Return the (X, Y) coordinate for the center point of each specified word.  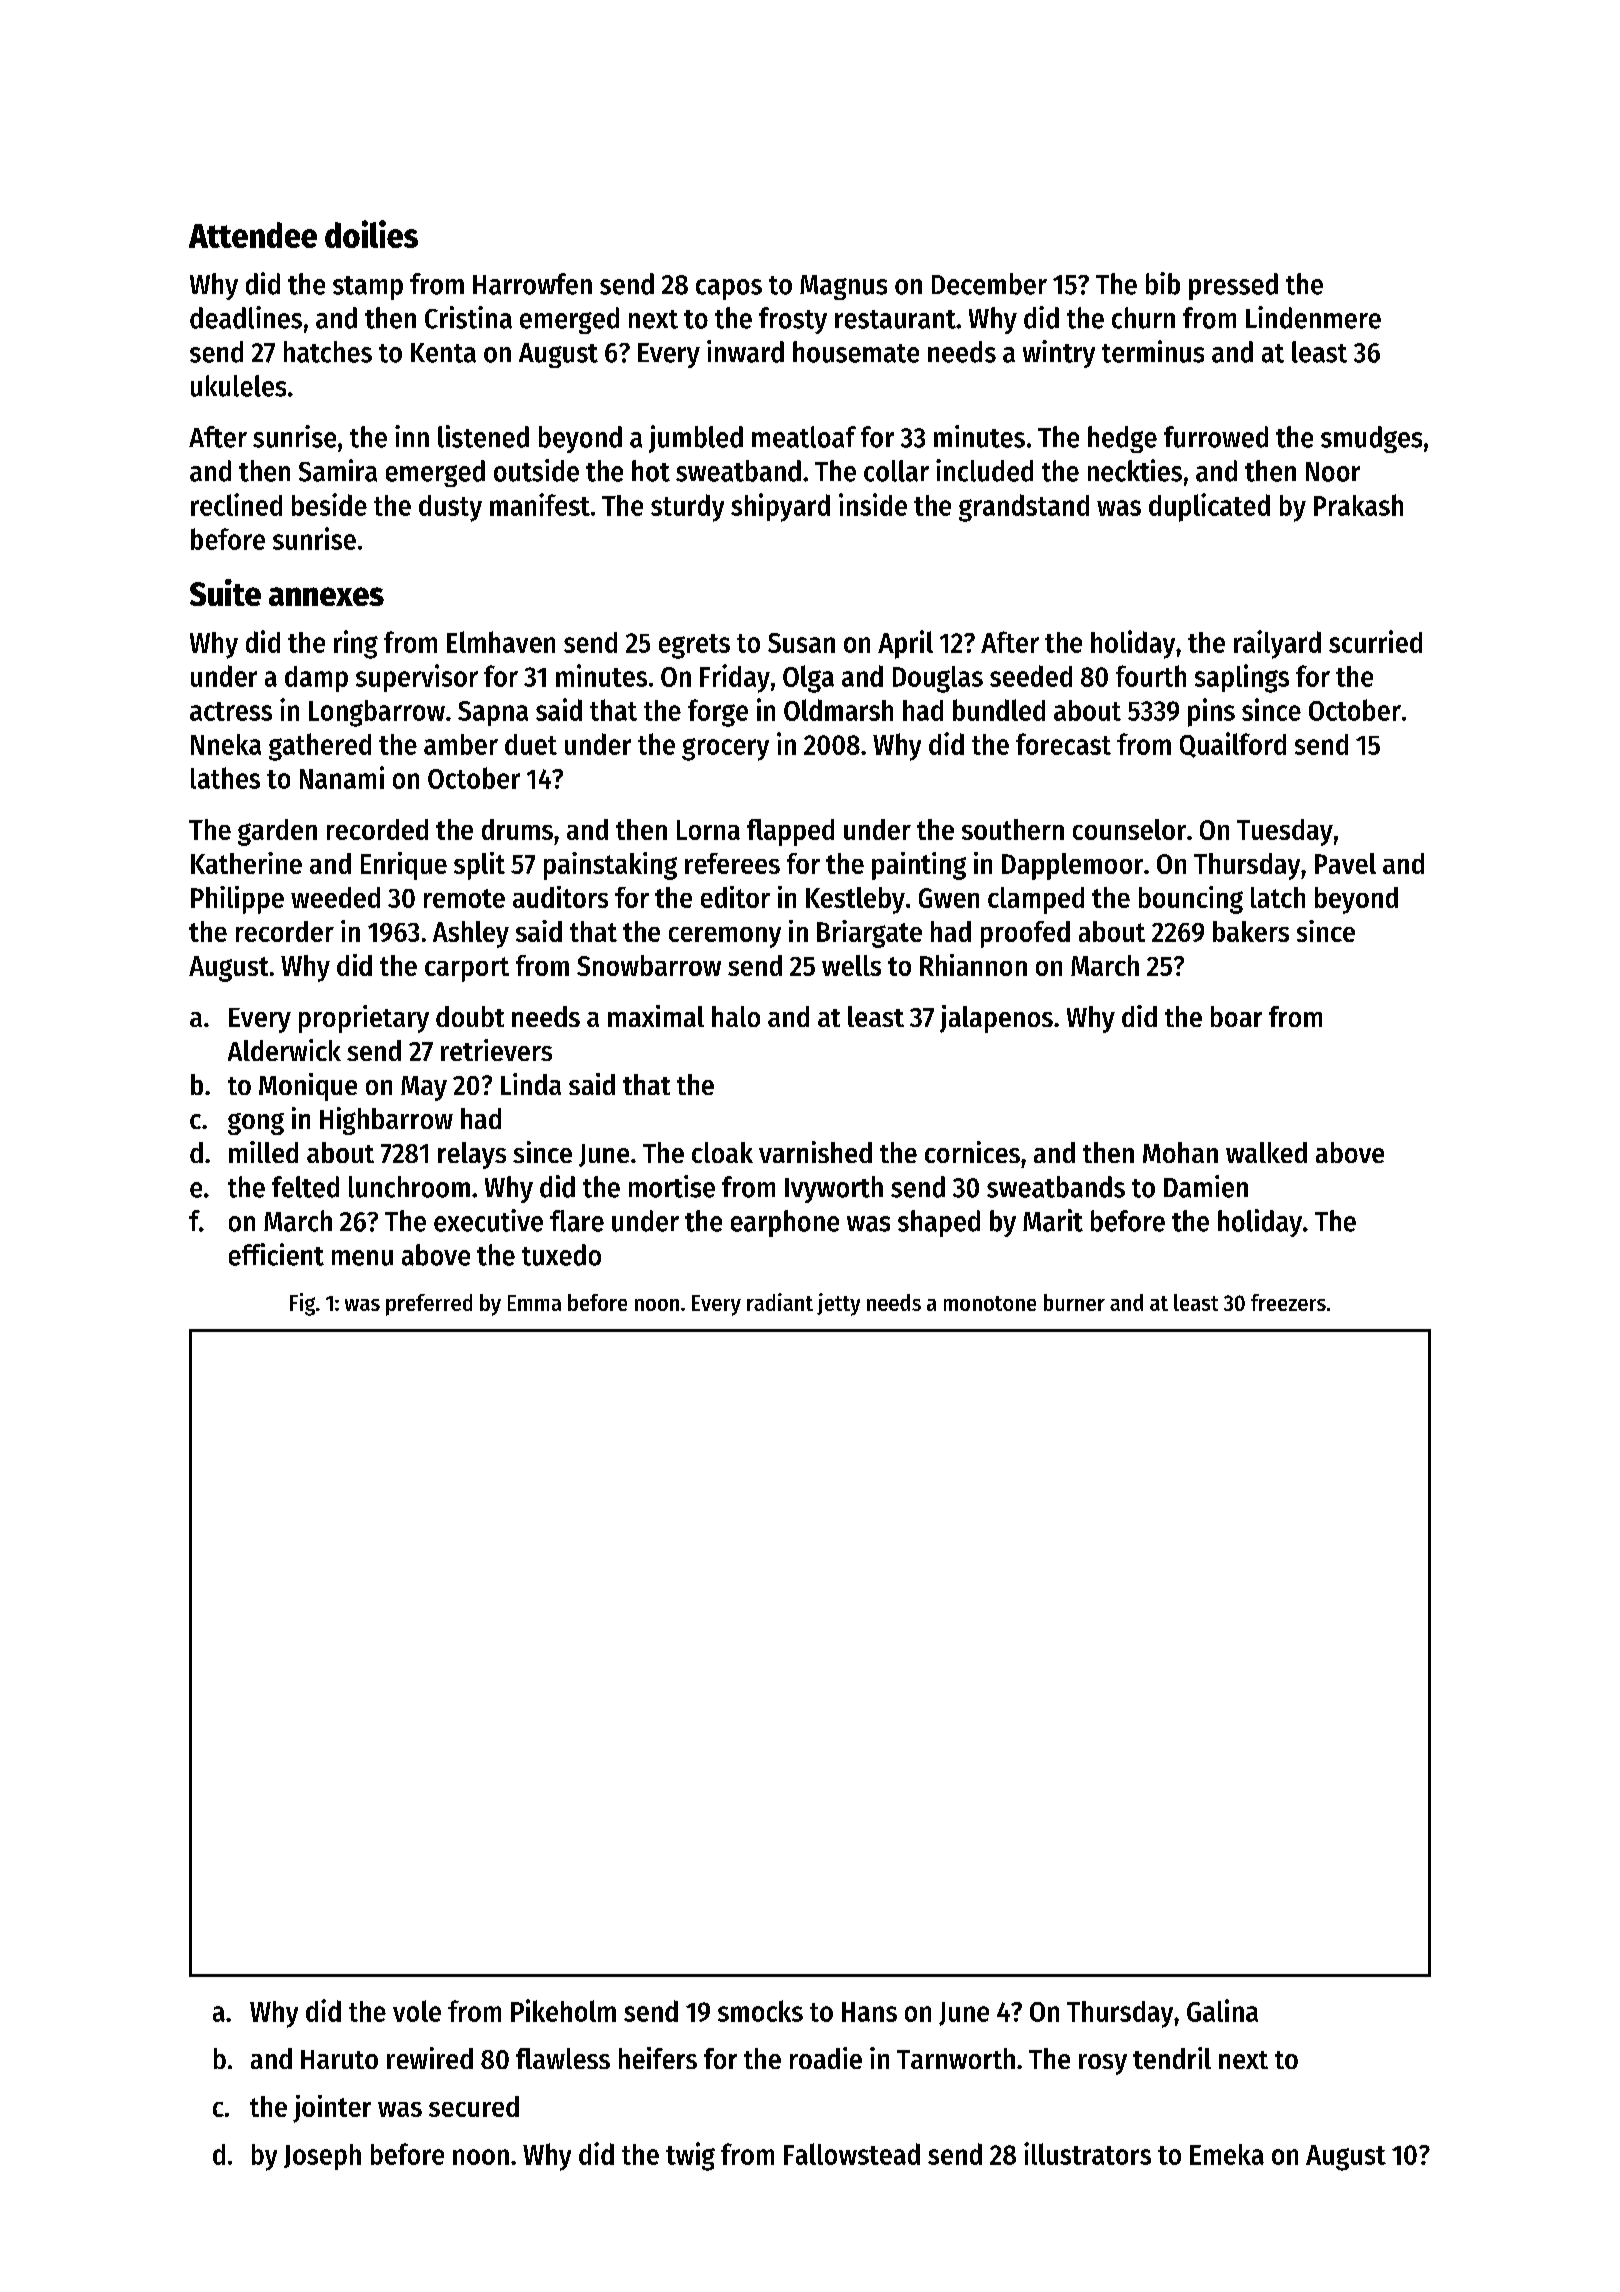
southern (1013, 829)
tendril (1172, 2058)
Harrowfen (532, 284)
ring (356, 644)
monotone (990, 1303)
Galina (1222, 2010)
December (989, 284)
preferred (429, 1305)
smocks (760, 2011)
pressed (1233, 286)
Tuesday (1285, 832)
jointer (332, 2109)
